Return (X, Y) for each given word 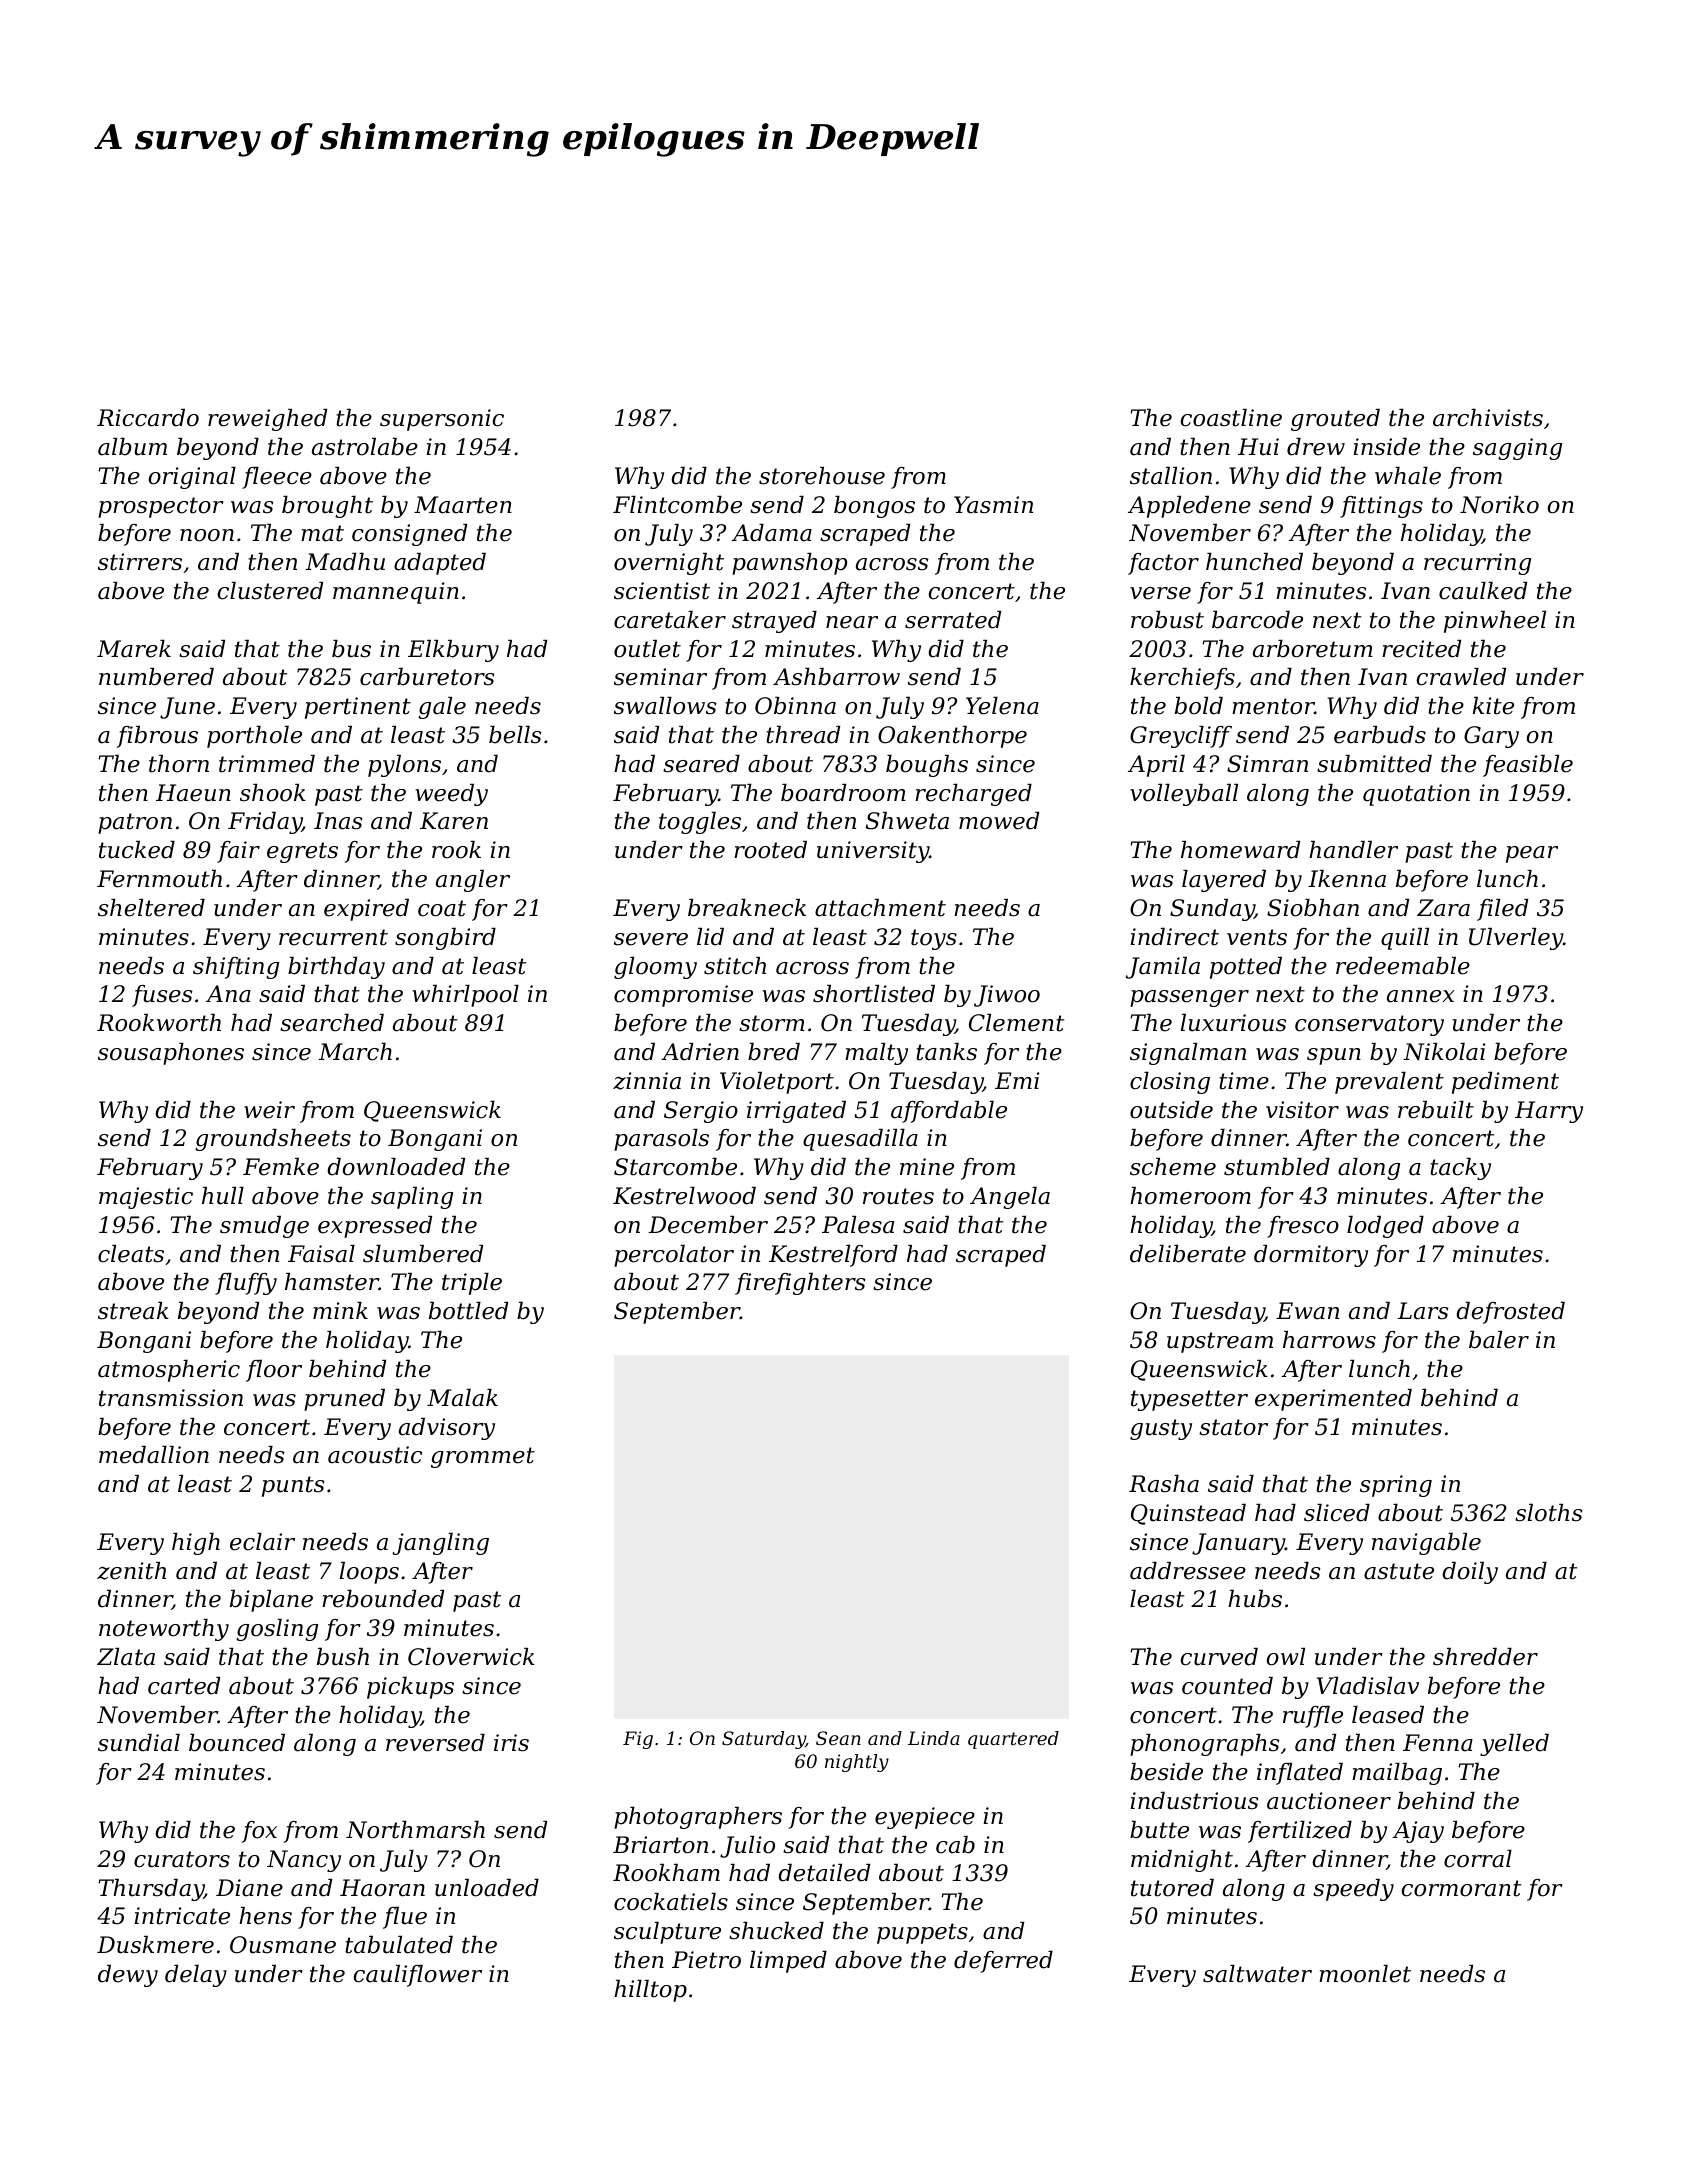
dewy (128, 1976)
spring (1396, 1486)
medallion (154, 1455)
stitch (735, 966)
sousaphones (171, 1054)
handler (1353, 850)
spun (1334, 1056)
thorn (179, 764)
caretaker (670, 620)
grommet (483, 1457)
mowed (999, 821)
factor (1163, 564)
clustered (270, 591)
